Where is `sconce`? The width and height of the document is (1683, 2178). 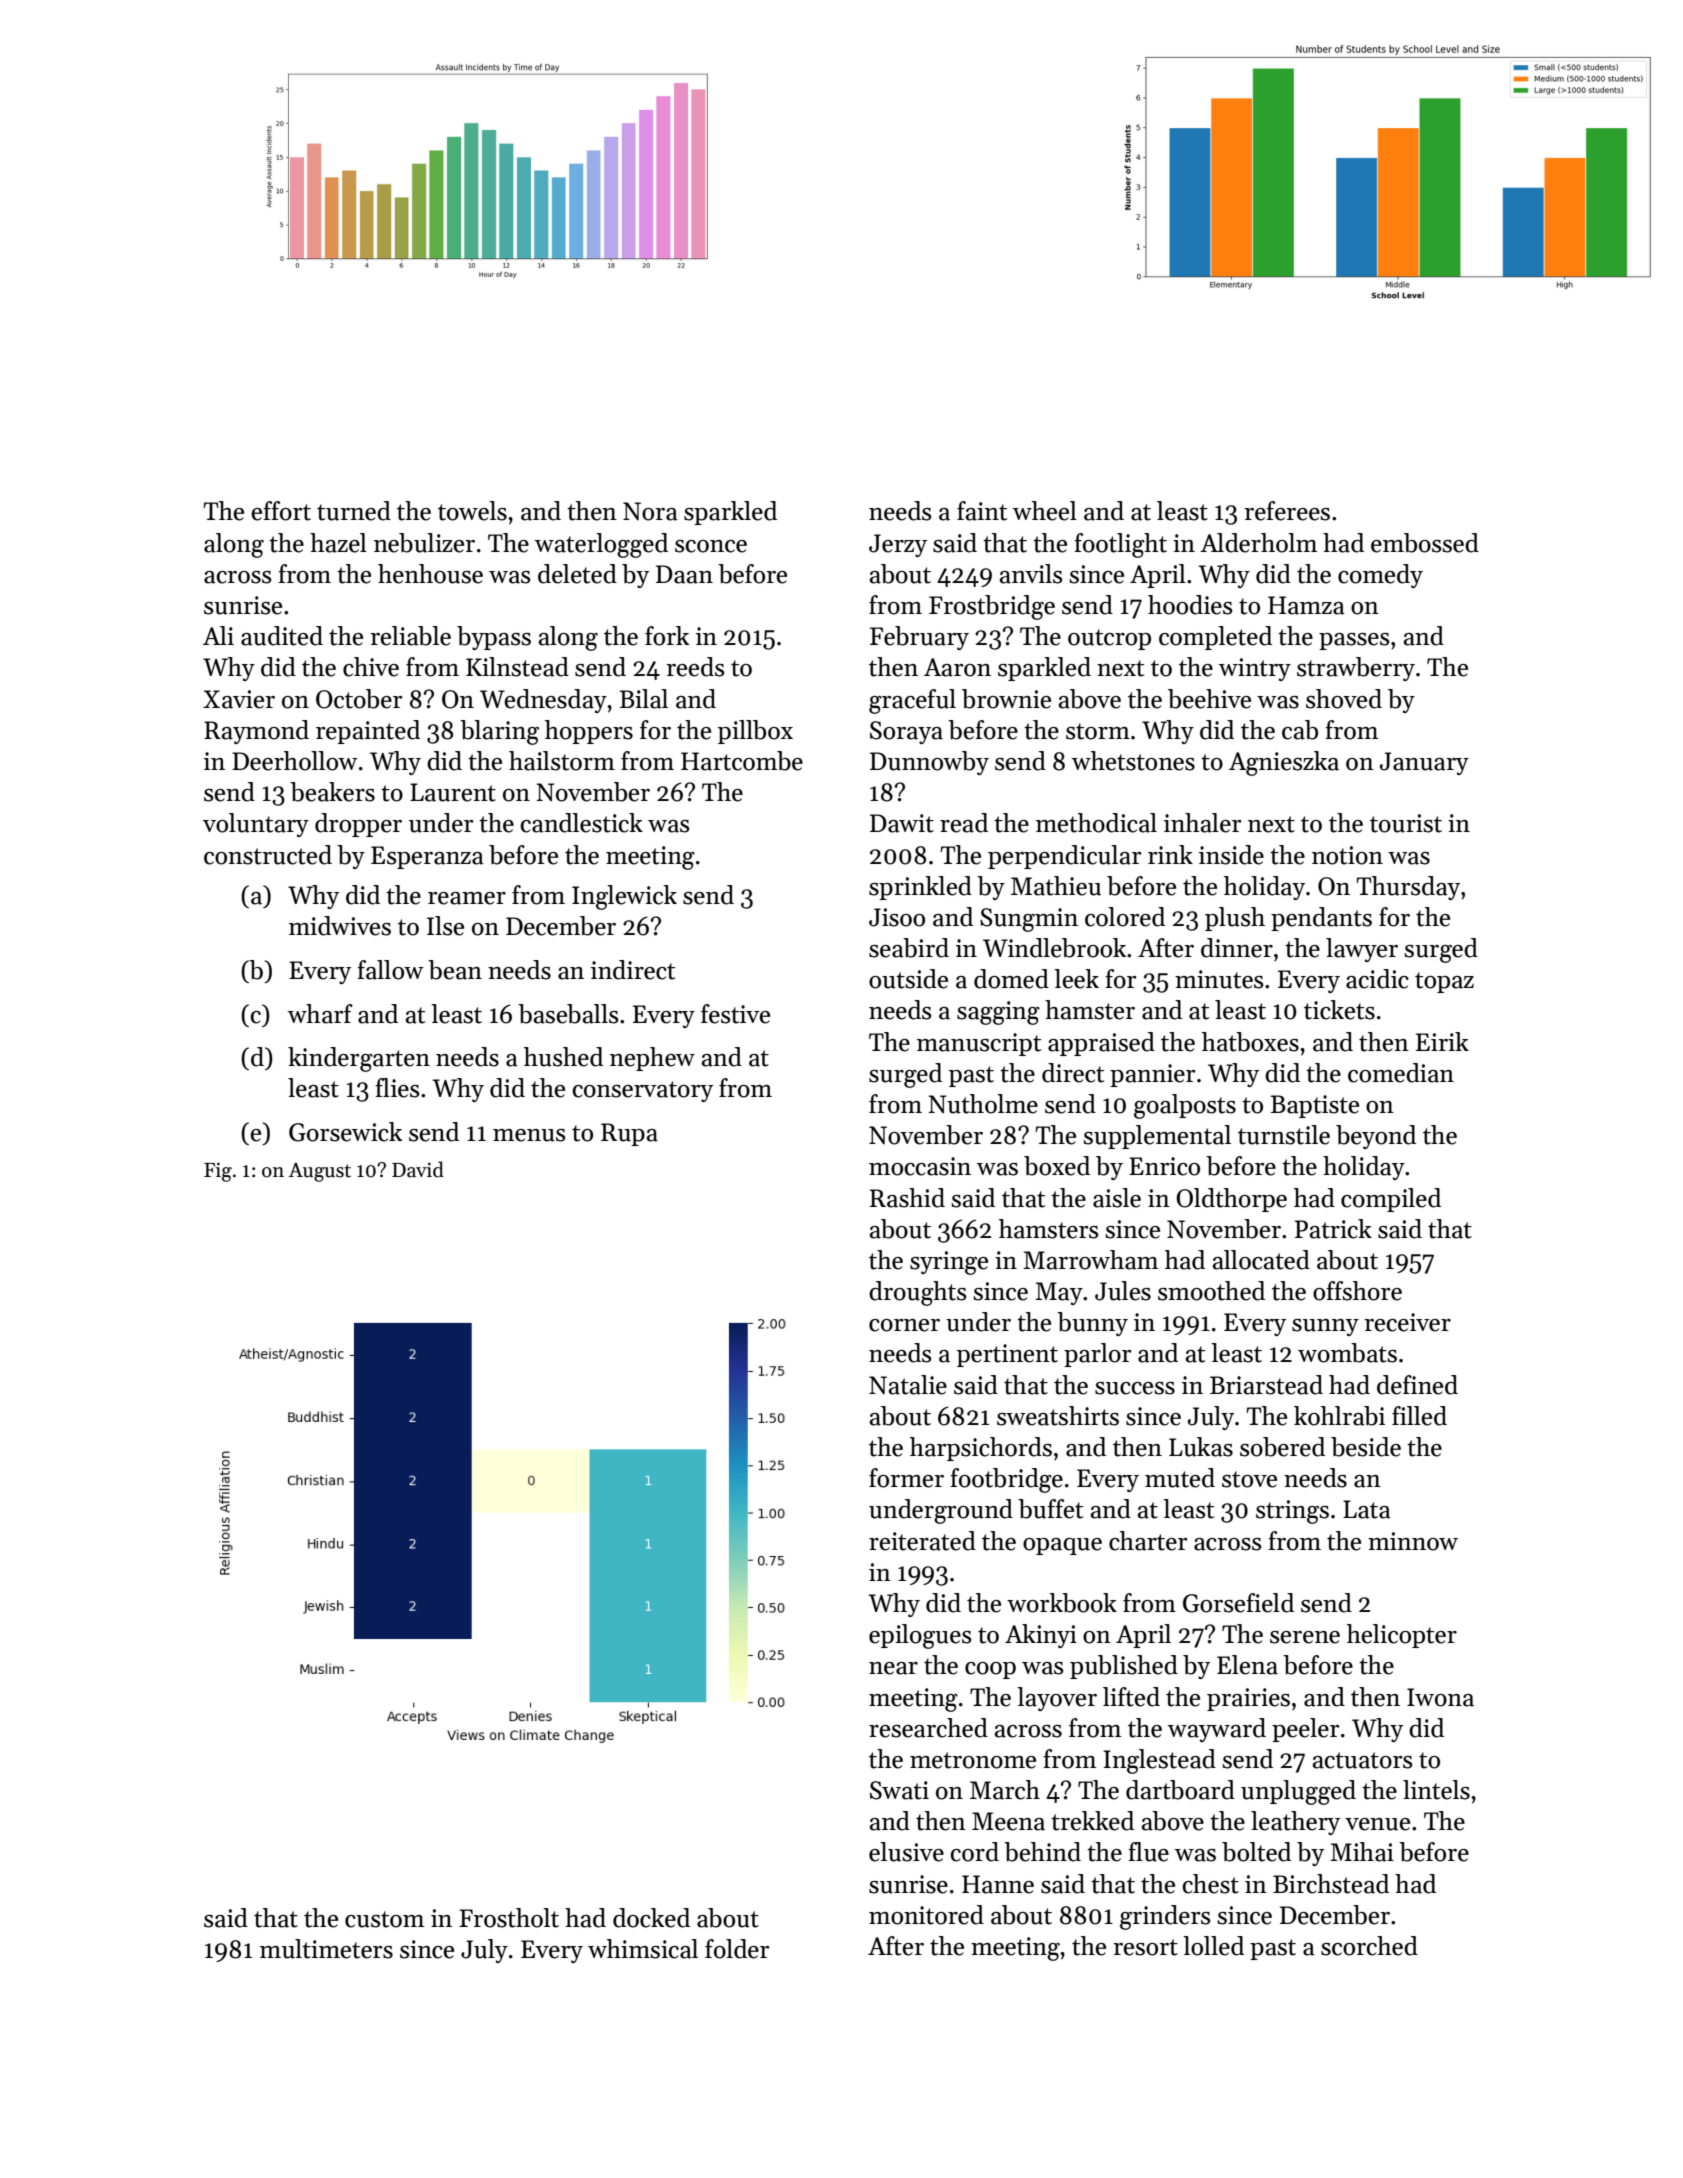
sconce is located at coordinates (711, 546).
